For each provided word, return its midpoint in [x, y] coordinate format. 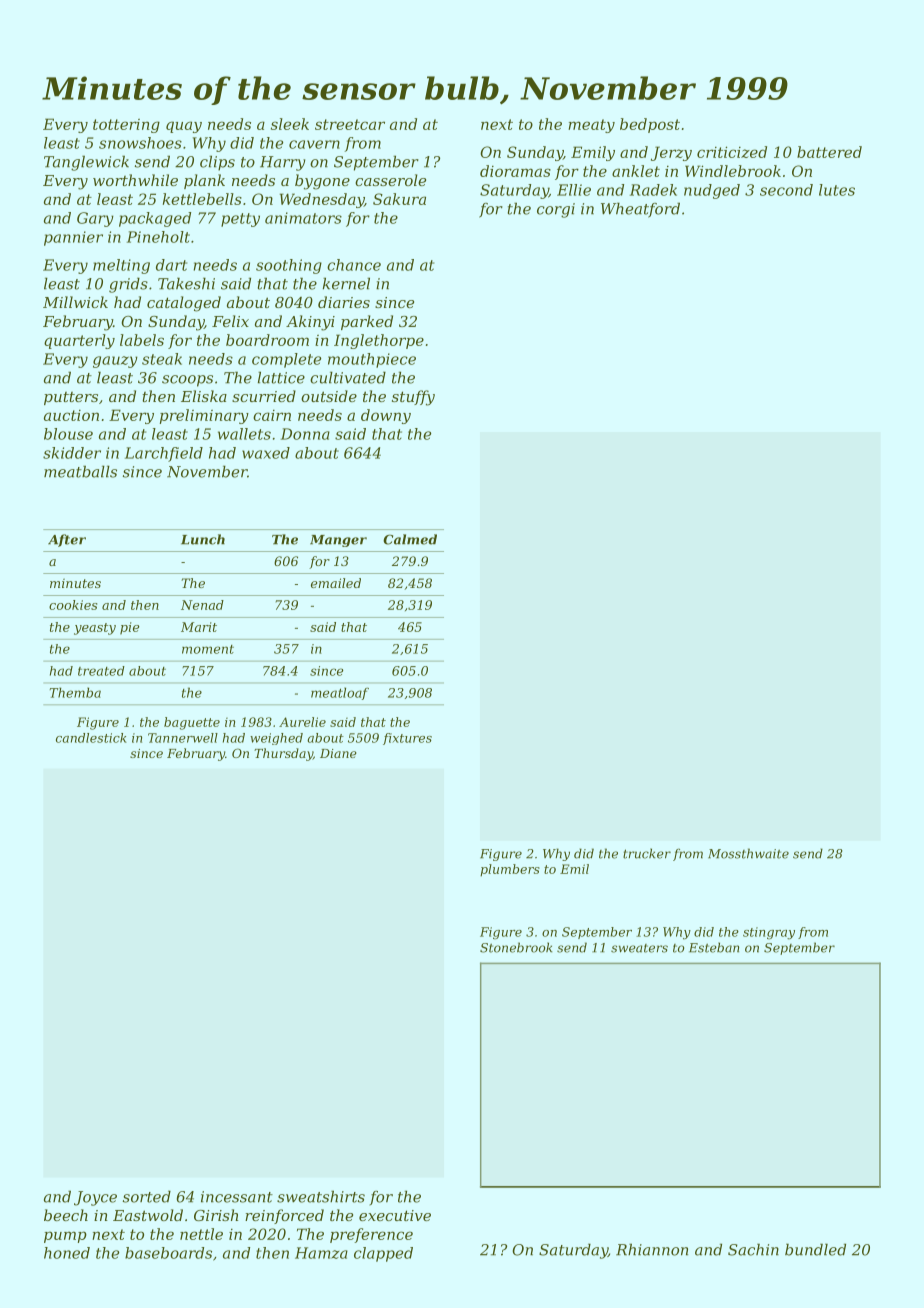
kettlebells [202, 199]
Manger [338, 541]
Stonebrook [516, 947]
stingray [769, 933]
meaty [591, 126]
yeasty [95, 629]
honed [67, 1253]
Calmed [410, 539]
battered [829, 152]
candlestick [91, 738]
